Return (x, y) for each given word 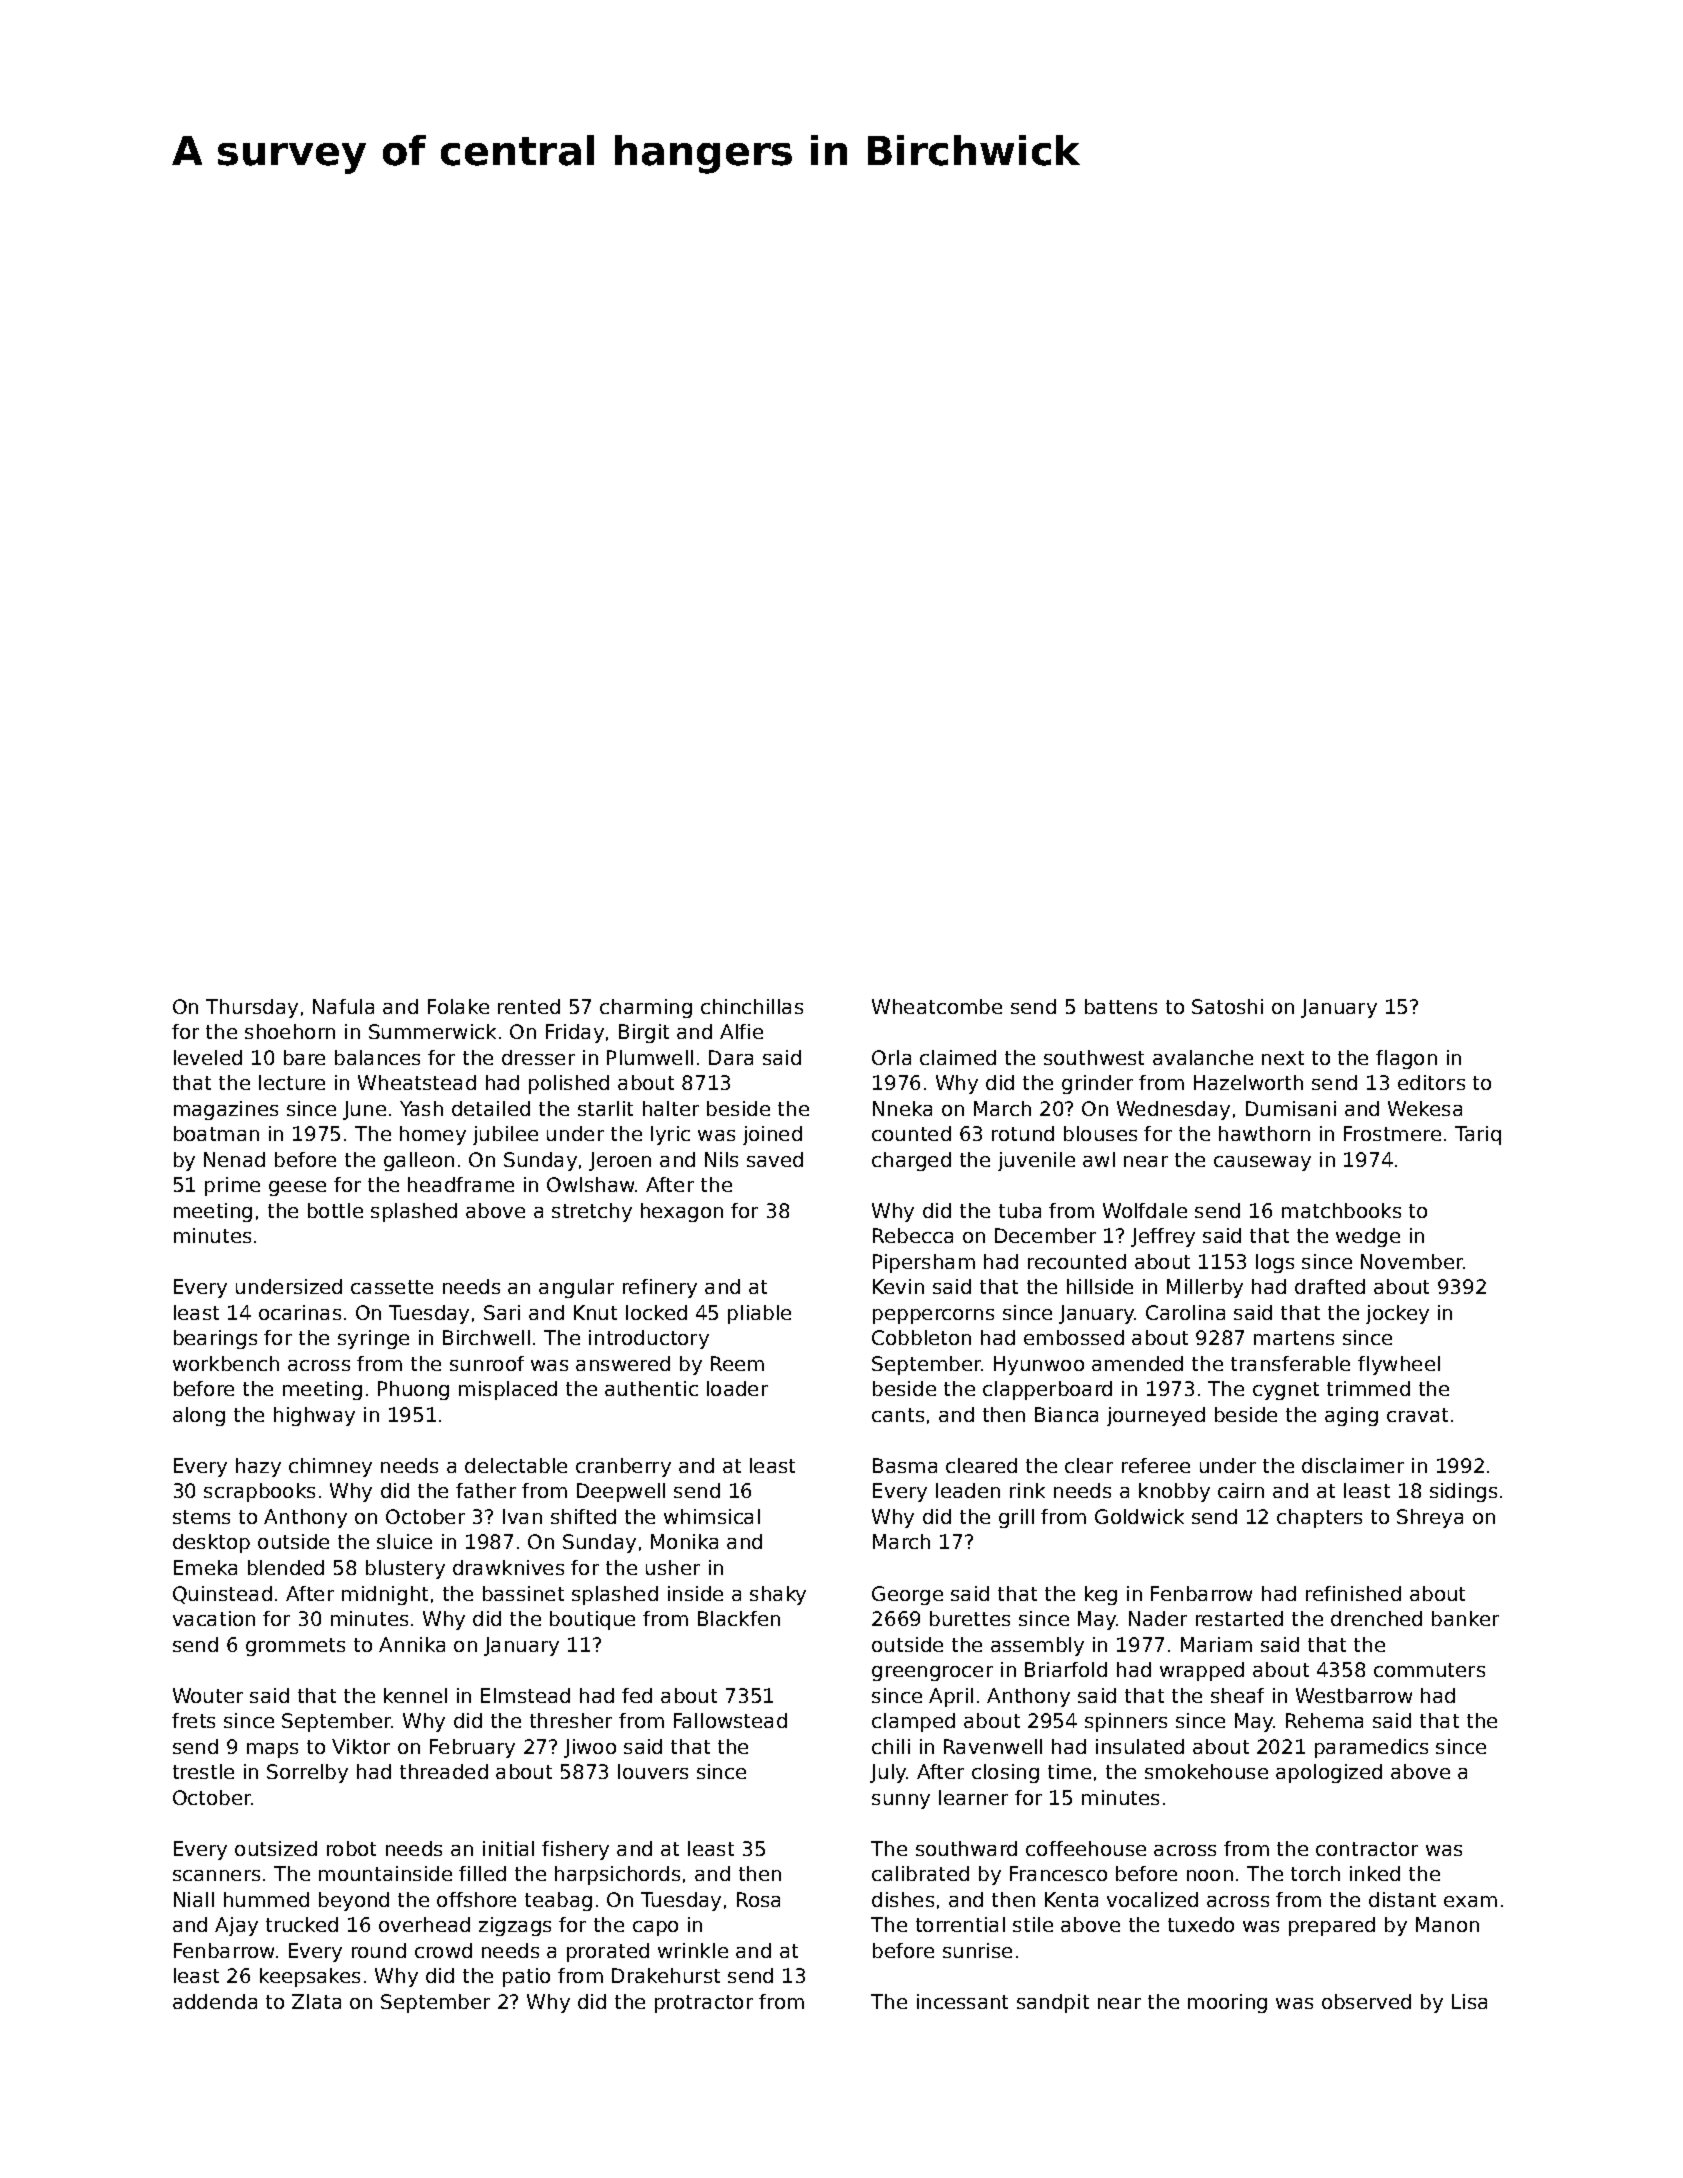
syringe (373, 1339)
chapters (1319, 1518)
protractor (704, 2004)
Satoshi (1227, 1006)
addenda (215, 2001)
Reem (737, 1363)
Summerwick (432, 1031)
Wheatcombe (937, 1006)
